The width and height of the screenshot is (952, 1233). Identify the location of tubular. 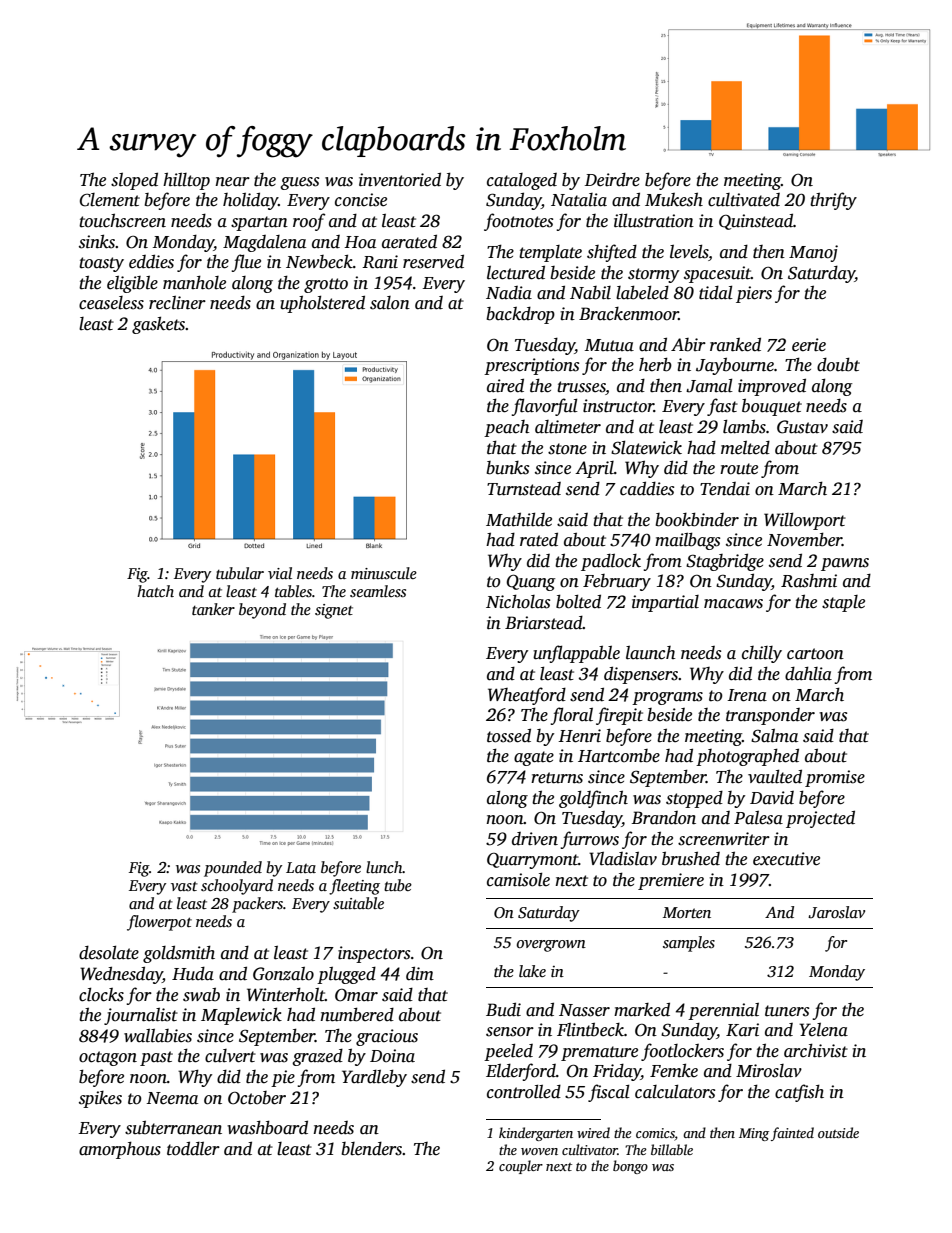
(240, 573).
